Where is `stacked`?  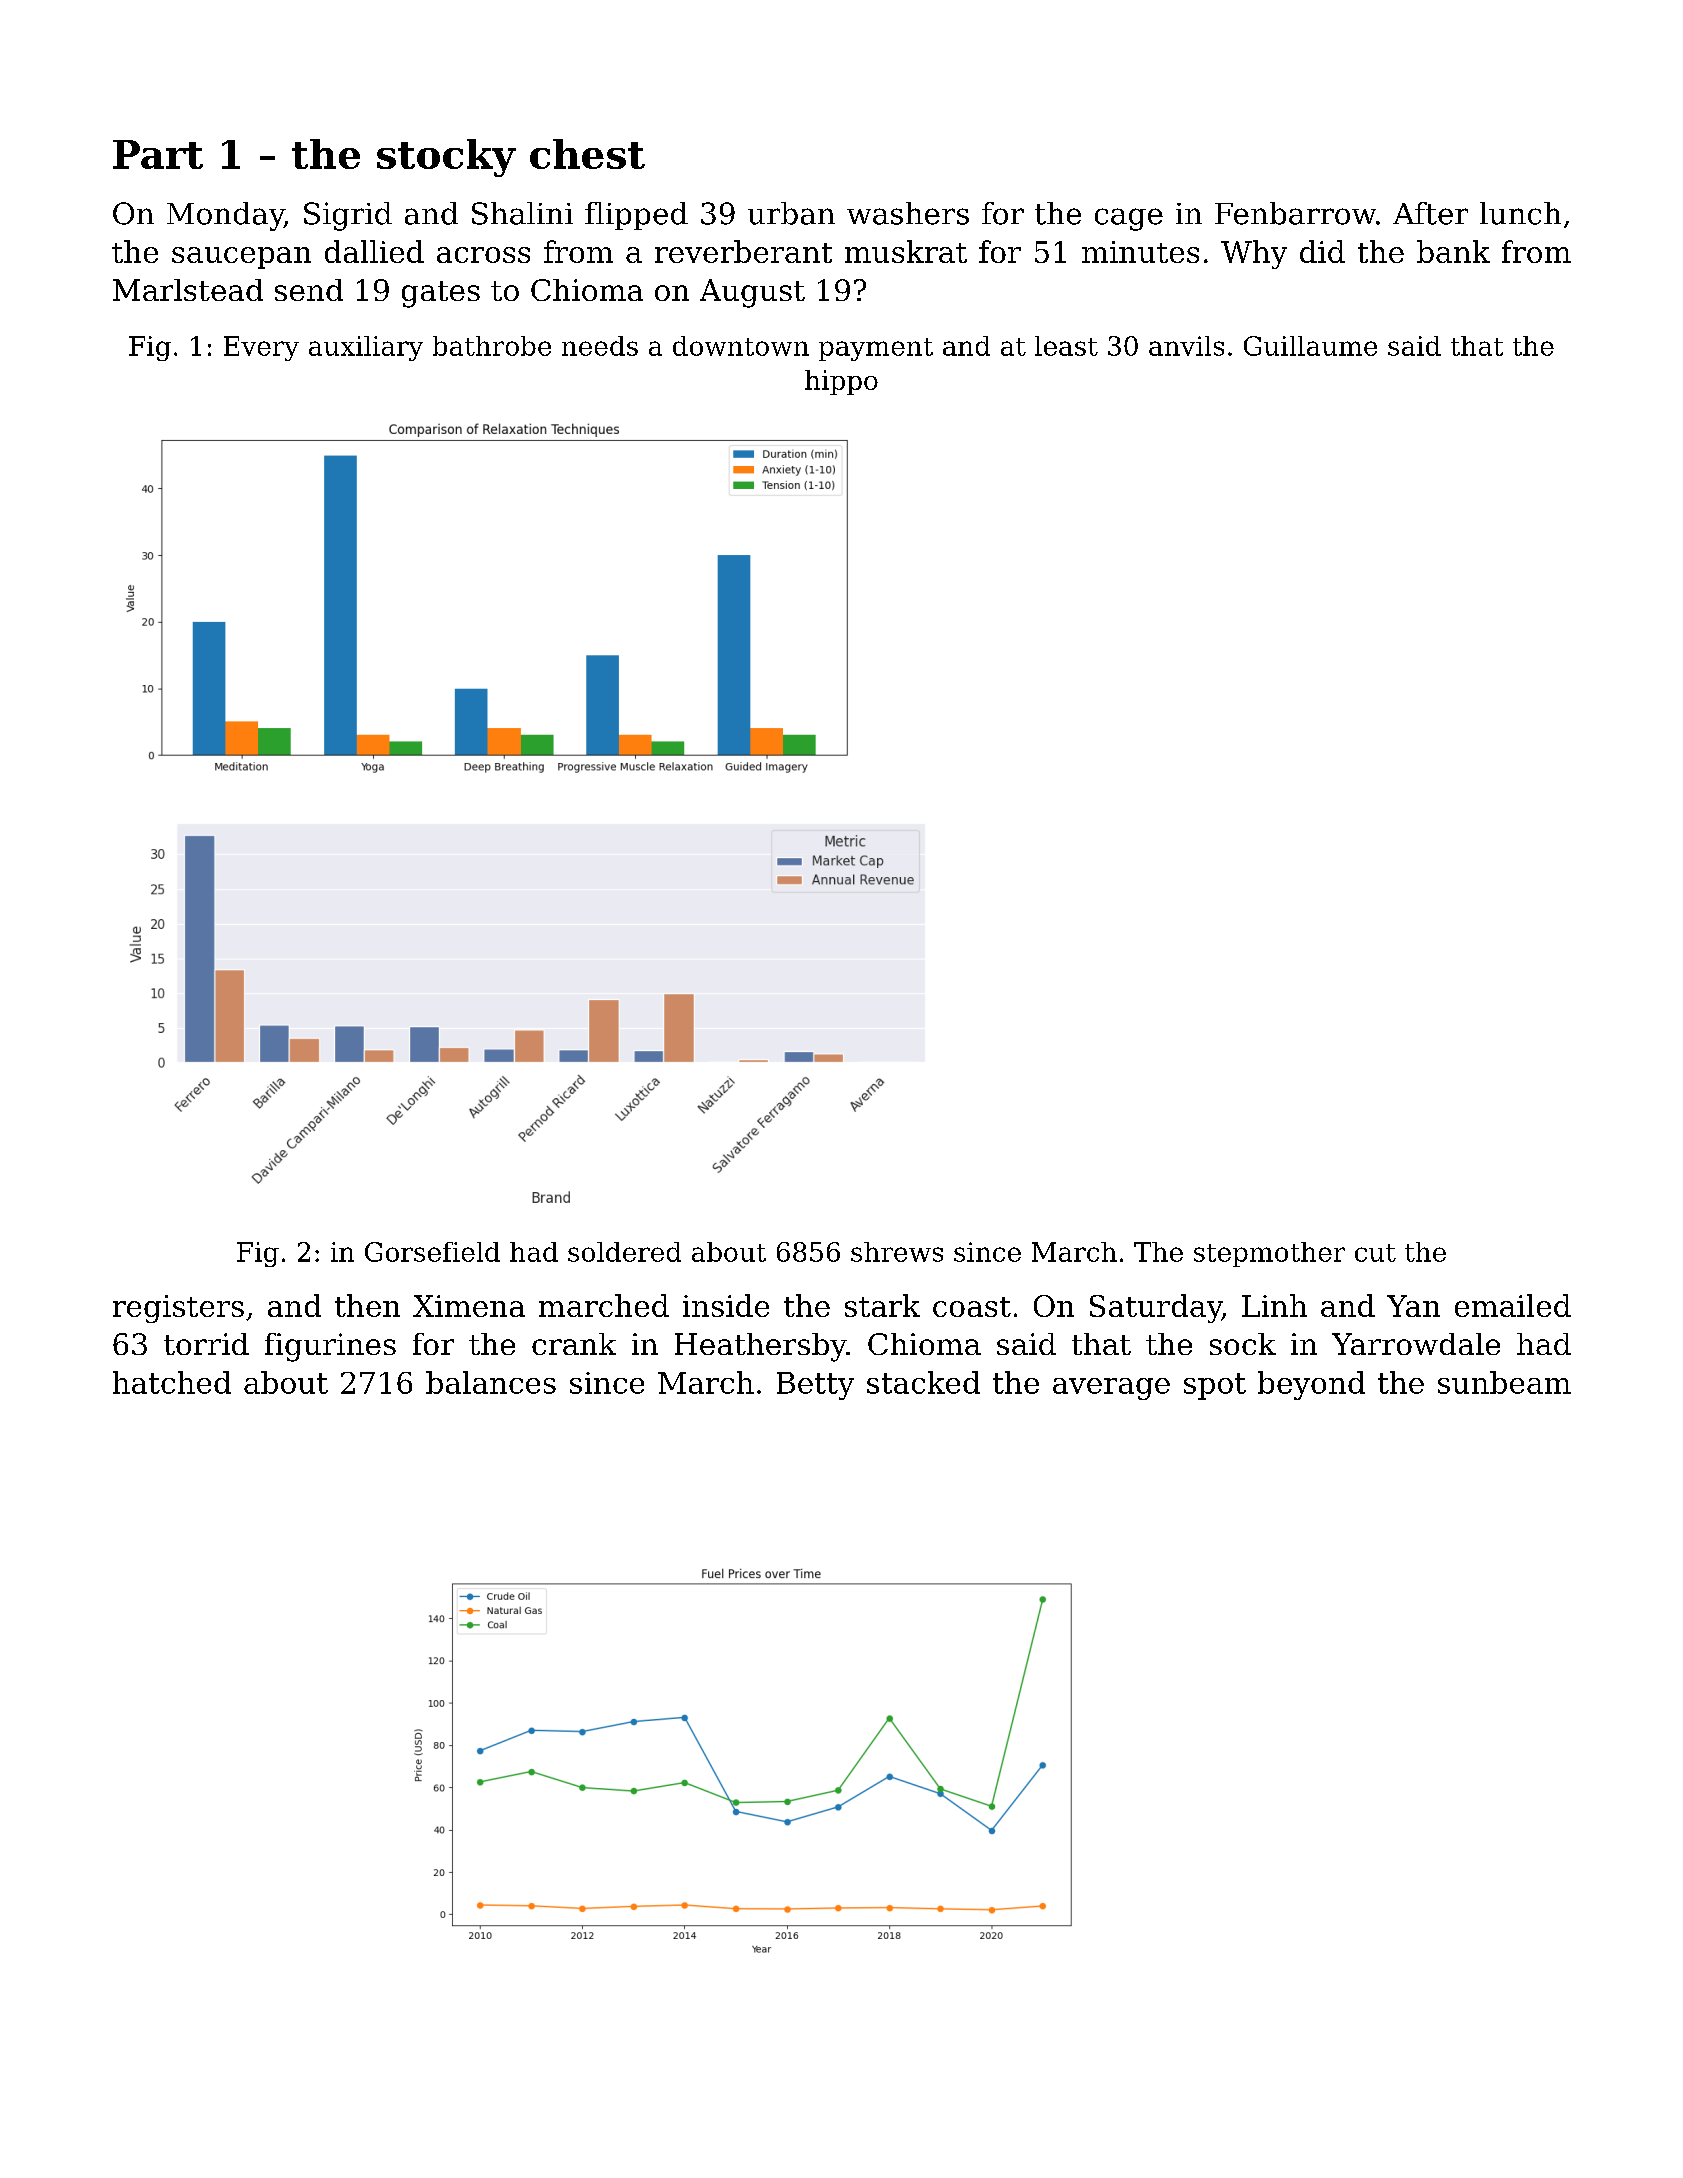 stacked is located at coordinates (923, 1382).
